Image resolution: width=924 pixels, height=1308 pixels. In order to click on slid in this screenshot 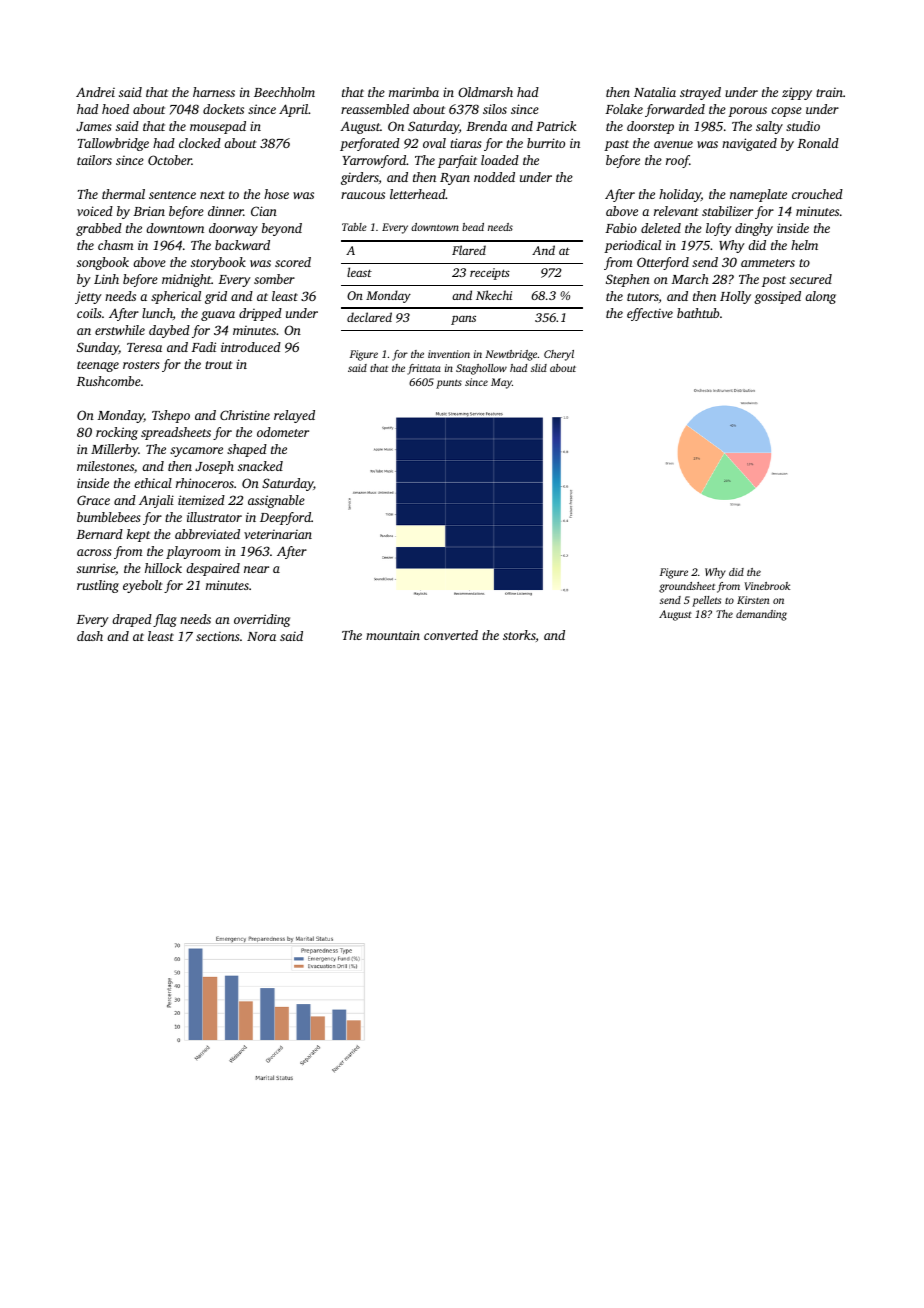, I will do `click(539, 368)`.
